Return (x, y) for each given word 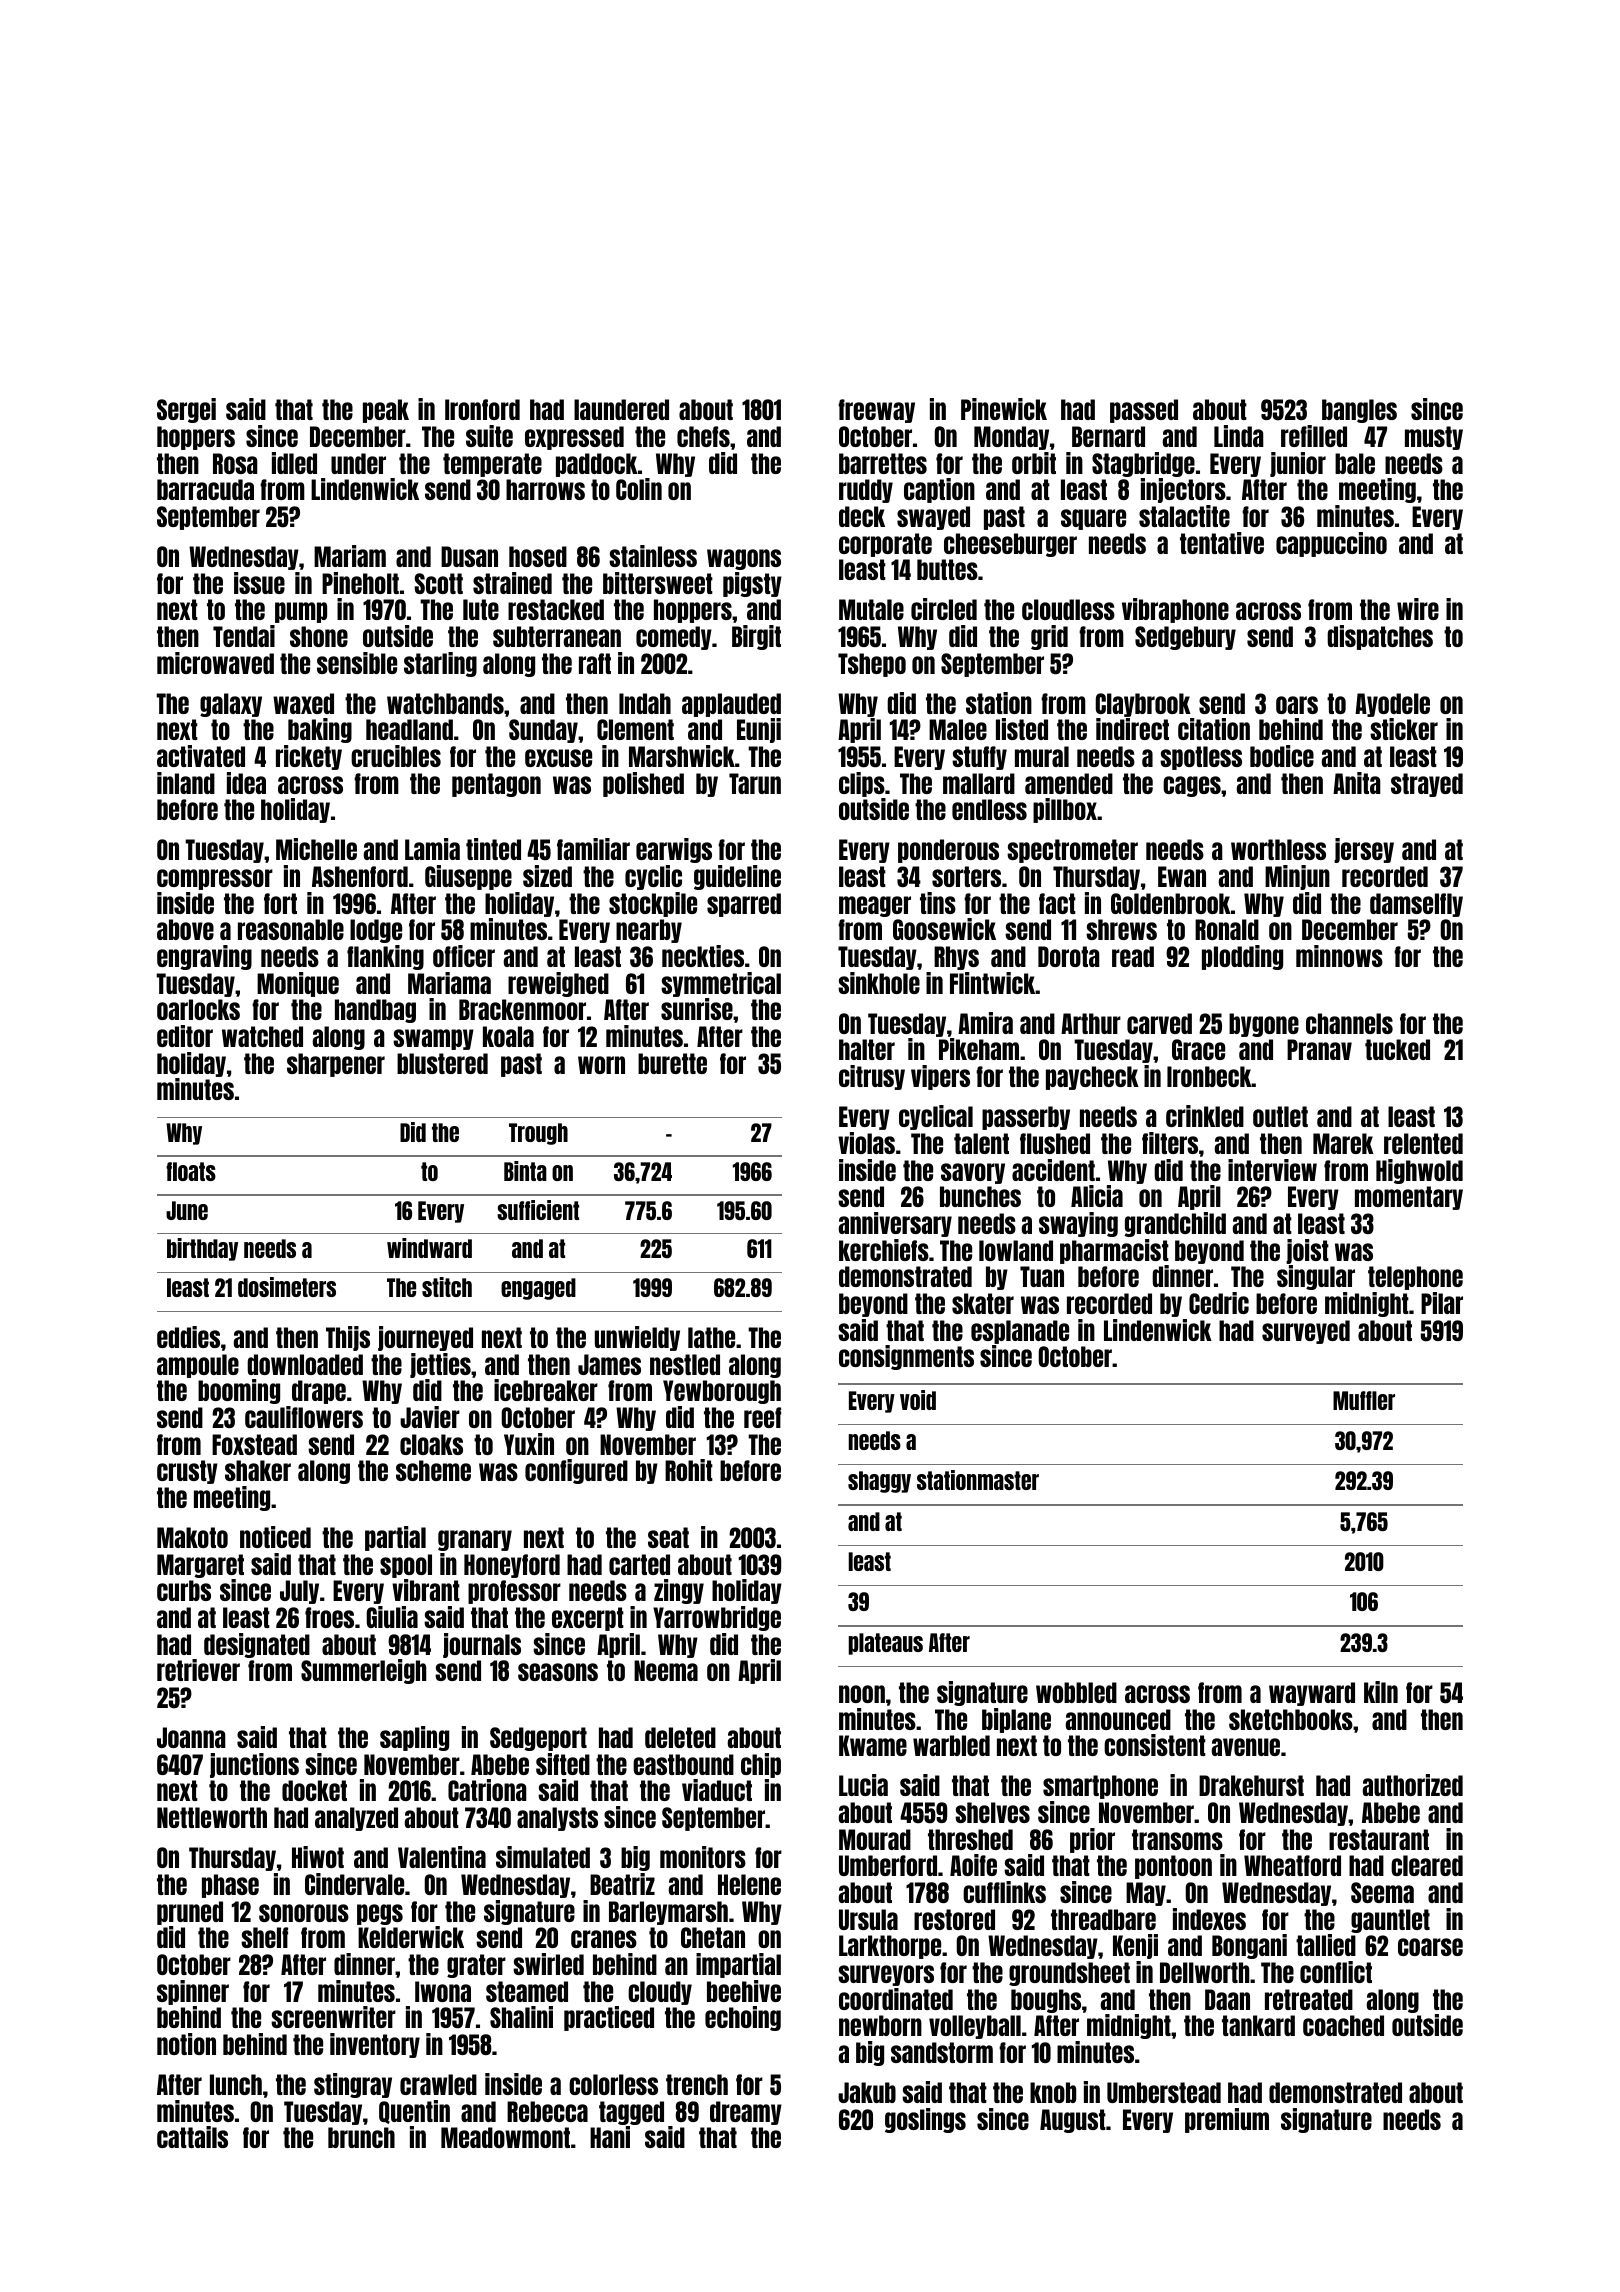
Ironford (482, 409)
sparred (744, 905)
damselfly (1416, 905)
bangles (1359, 411)
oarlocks (198, 1009)
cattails (192, 2137)
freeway (876, 411)
